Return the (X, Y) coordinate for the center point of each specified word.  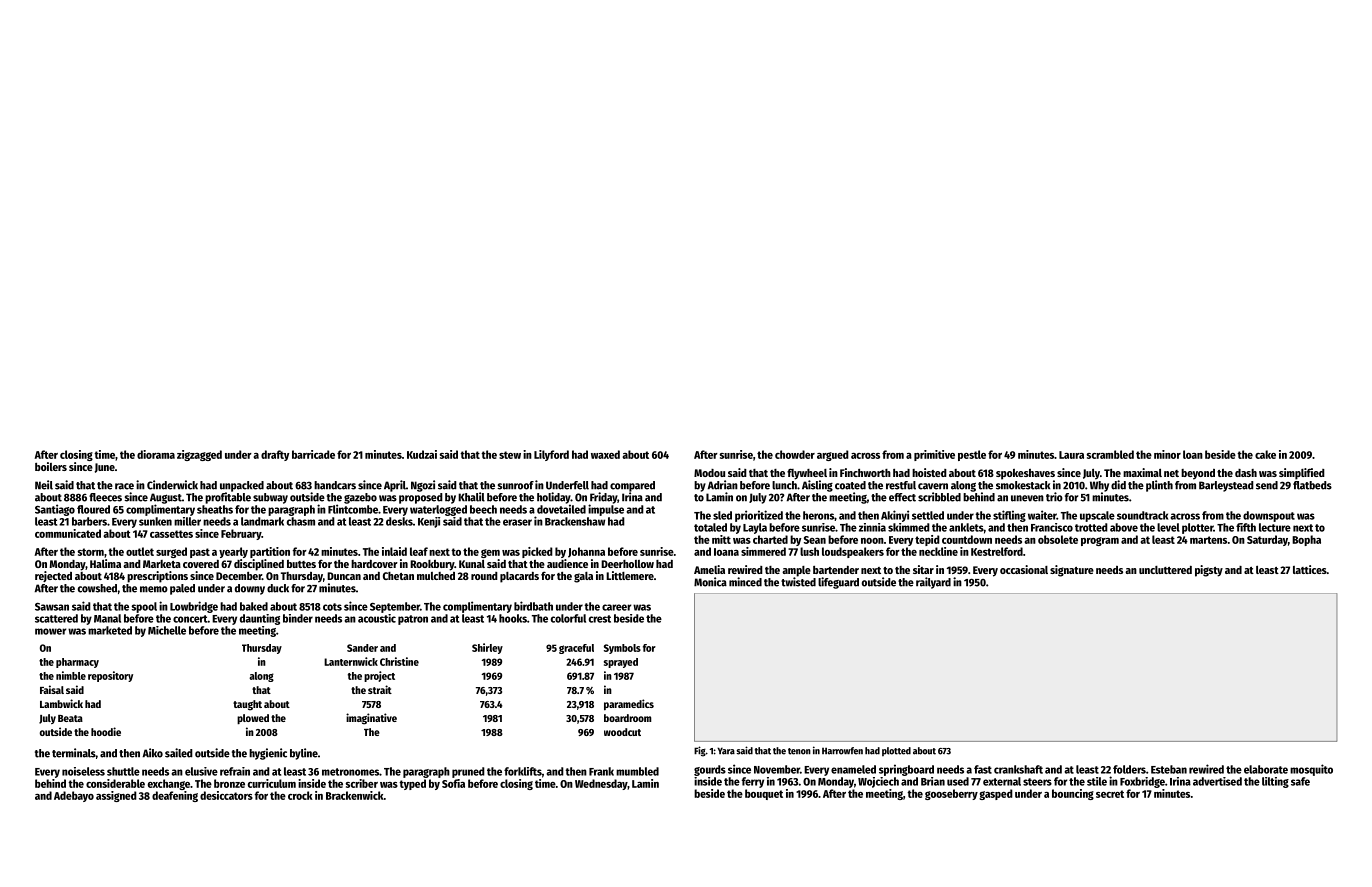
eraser (517, 522)
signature (1072, 571)
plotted (896, 752)
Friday (604, 498)
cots (332, 607)
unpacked (242, 486)
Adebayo (74, 796)
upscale (1097, 516)
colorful (568, 618)
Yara (726, 751)
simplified (1302, 474)
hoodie (106, 731)
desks (399, 521)
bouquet (764, 794)
